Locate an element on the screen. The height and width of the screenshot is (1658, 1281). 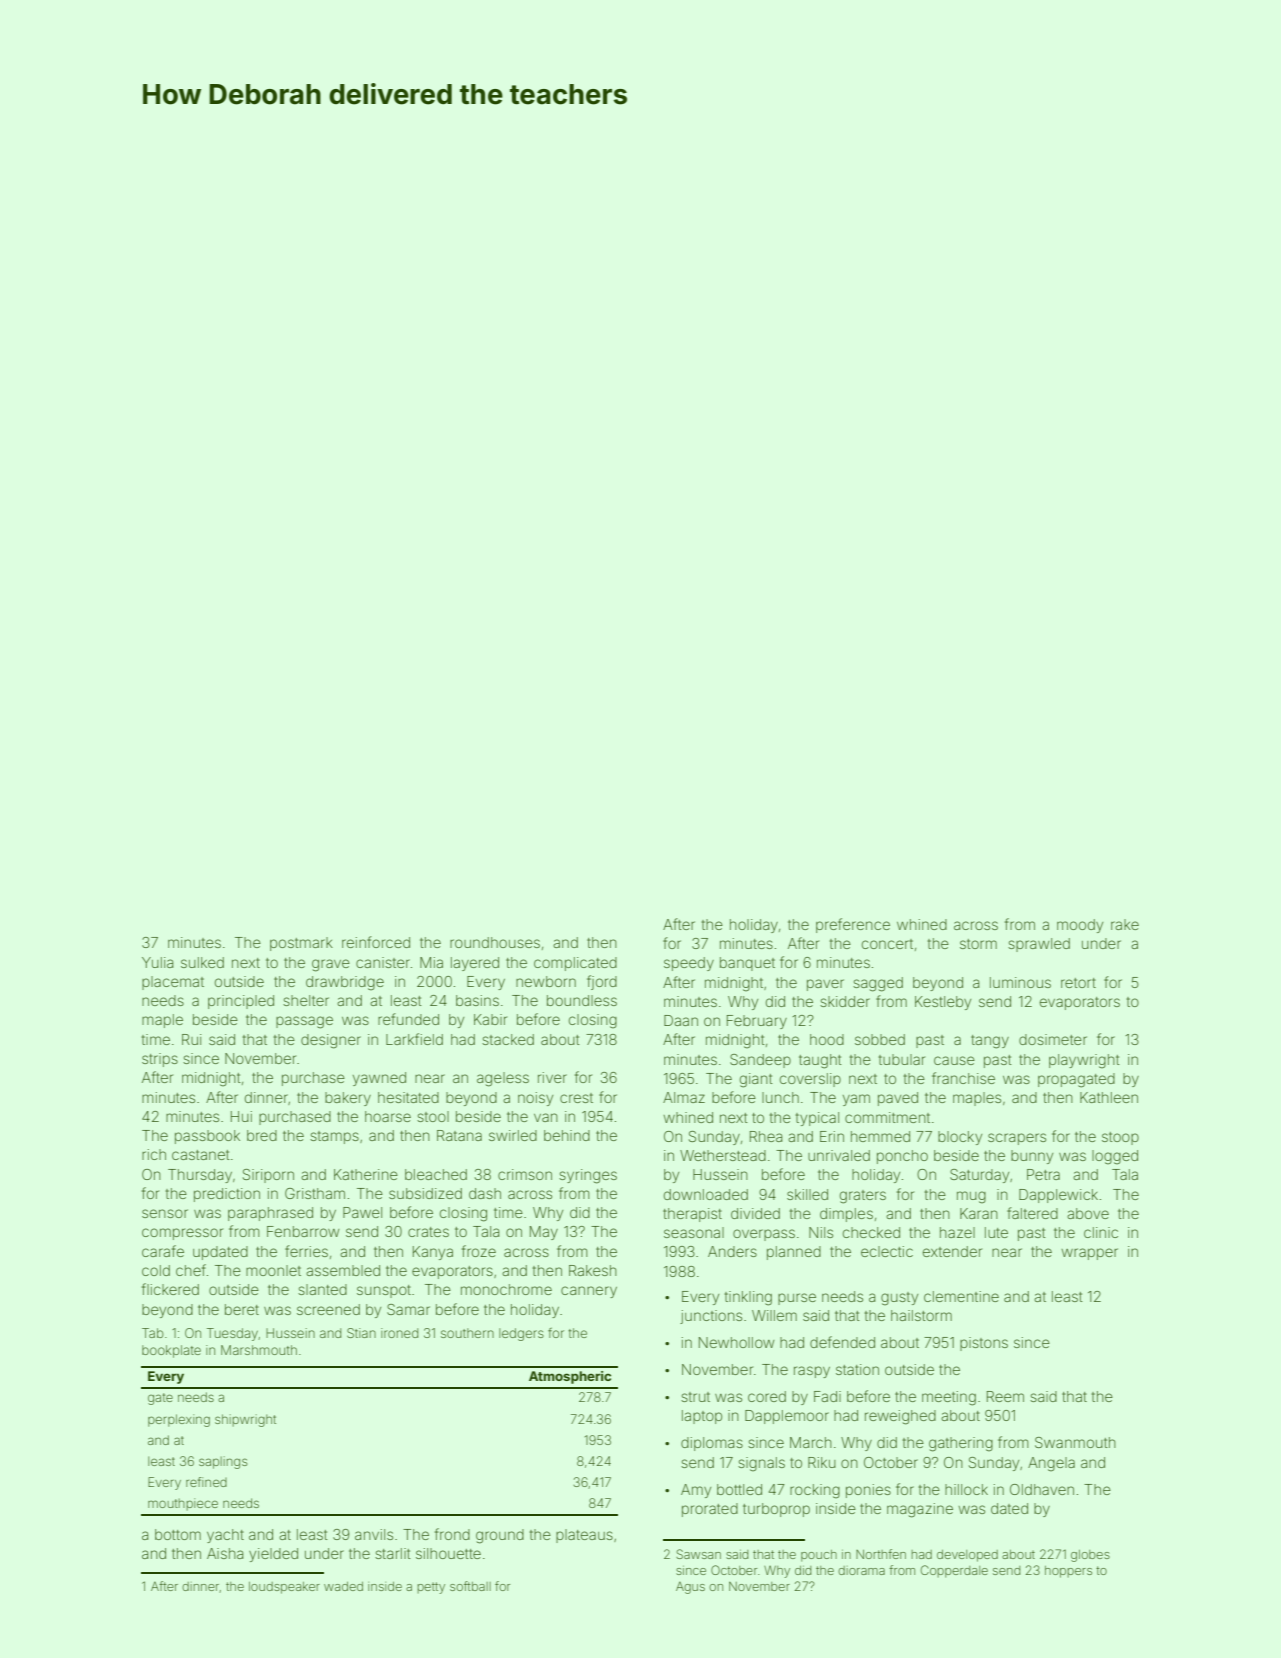
extender is located at coordinates (952, 1251).
